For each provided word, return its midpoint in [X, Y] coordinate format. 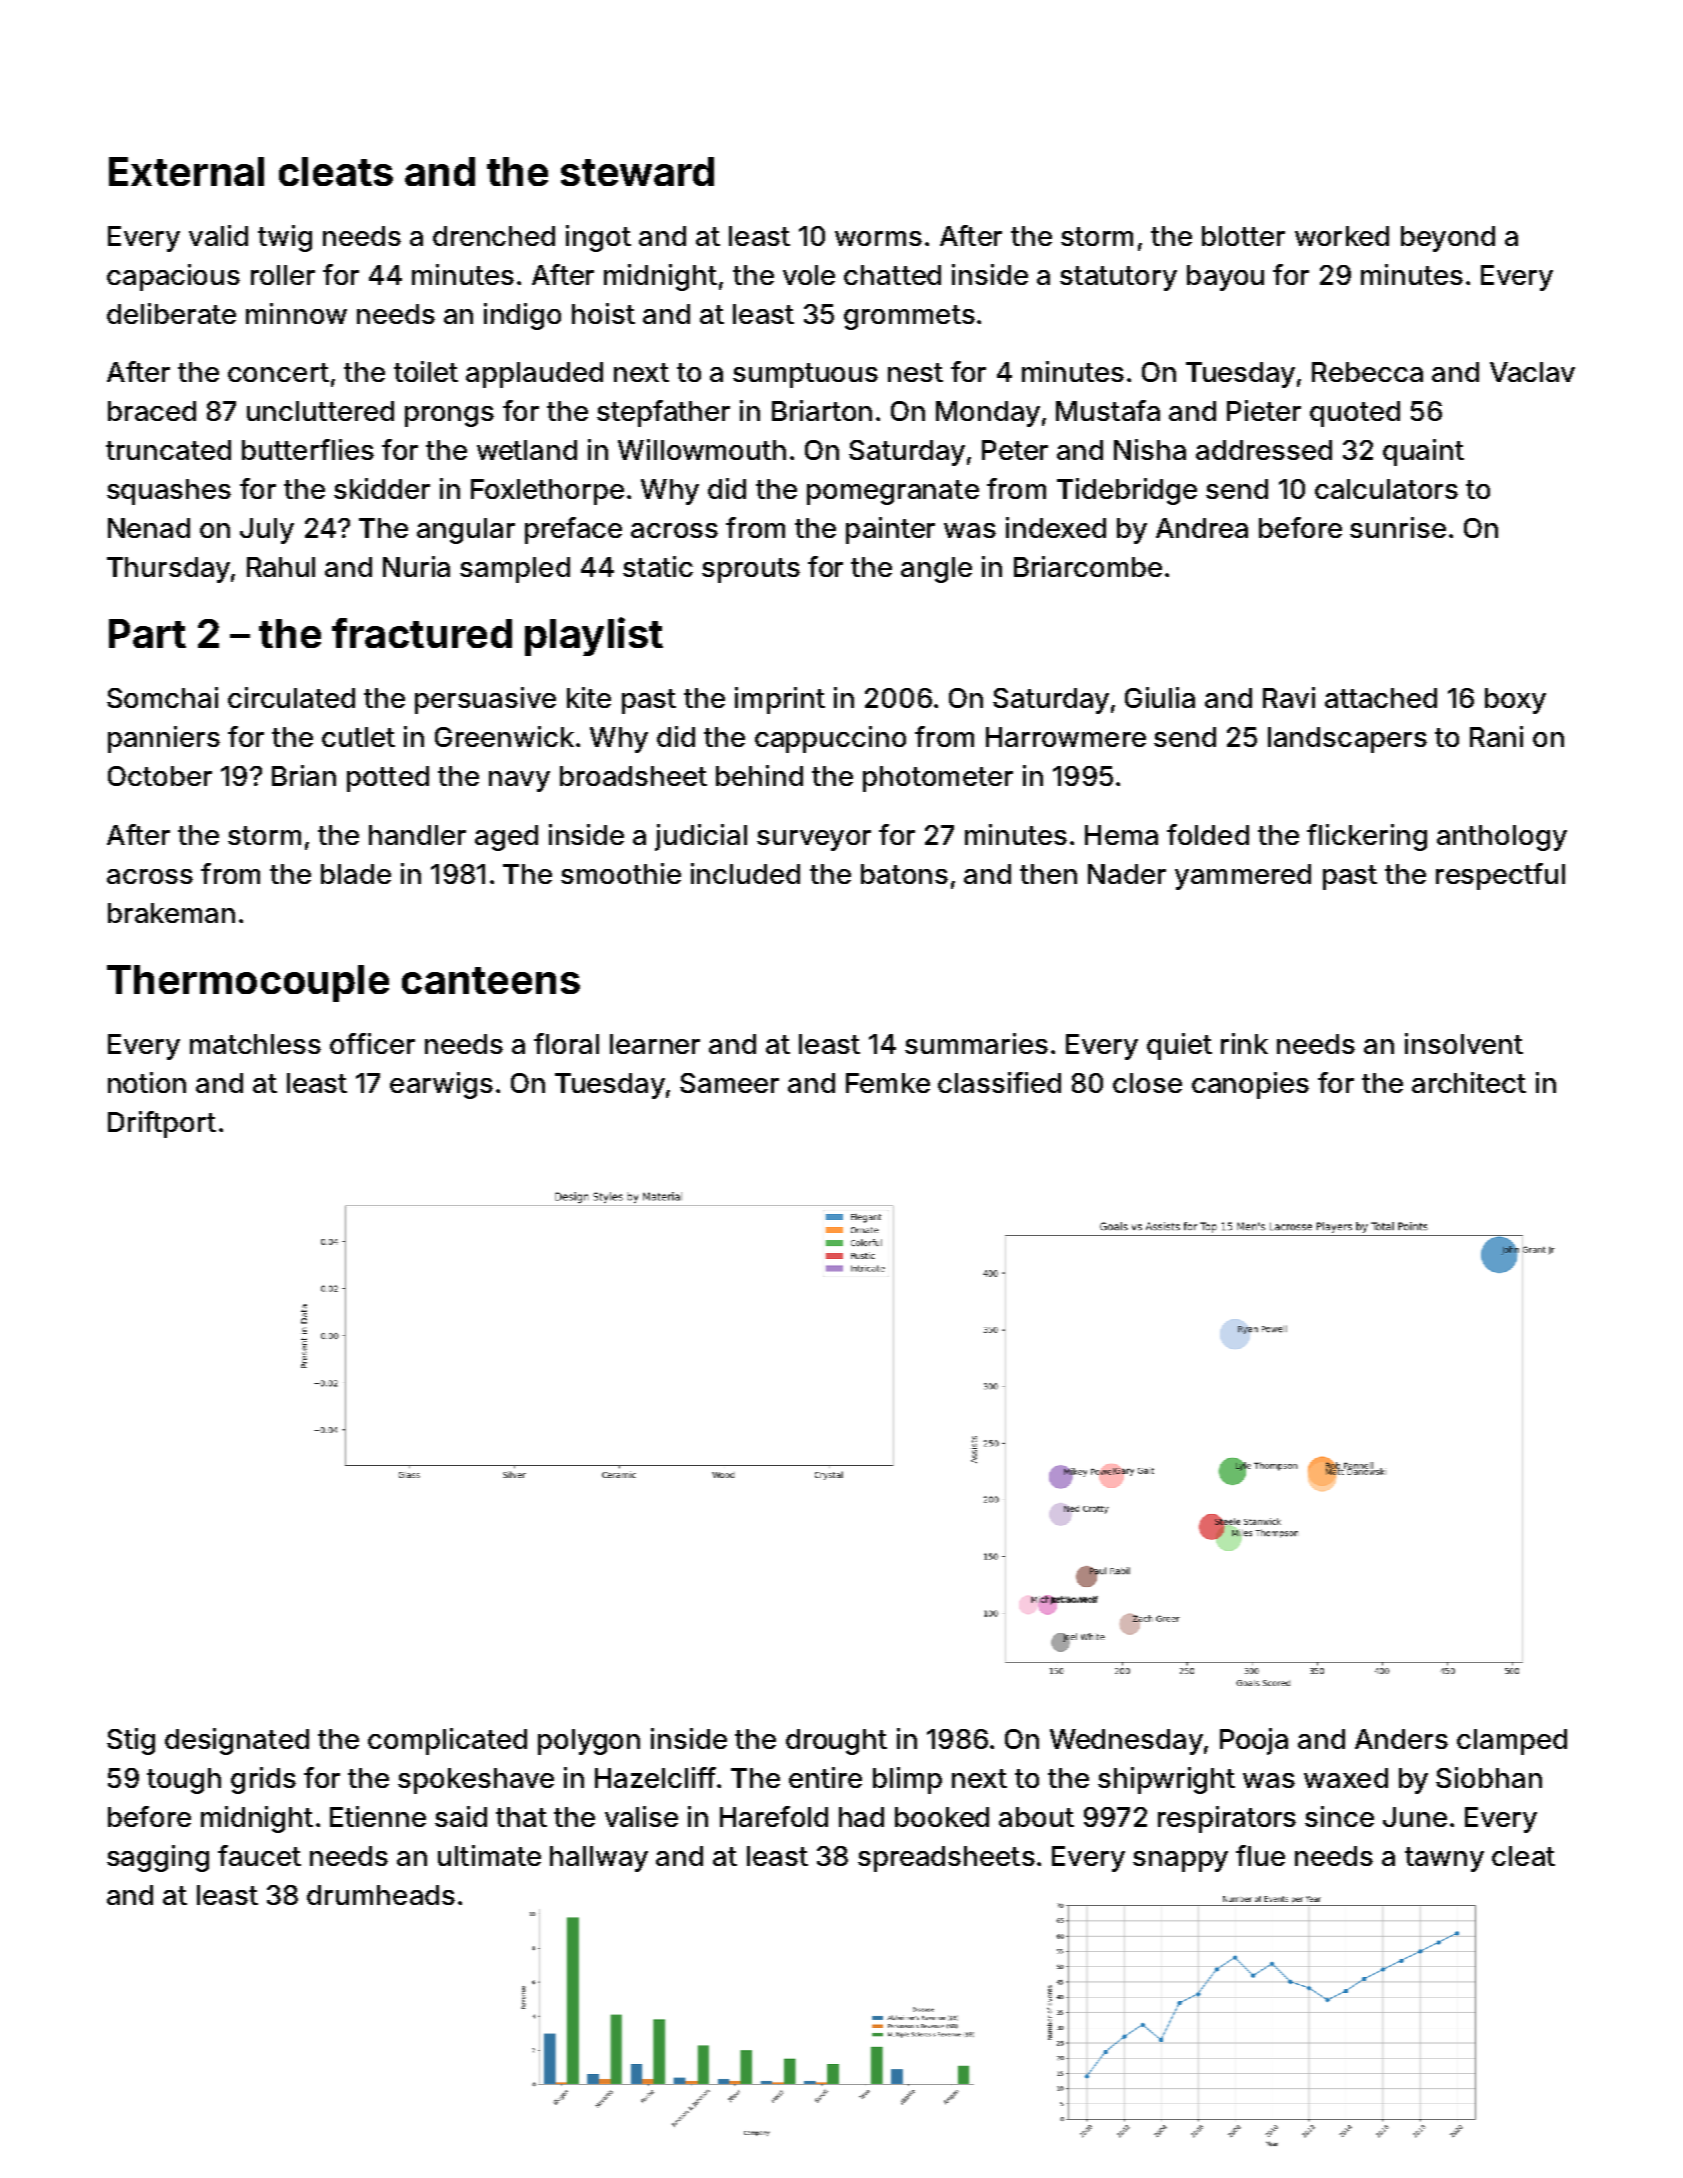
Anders [1401, 1739]
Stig [131, 1741]
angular [466, 531]
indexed [1056, 527]
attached [1381, 698]
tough [184, 1781]
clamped [1512, 1742]
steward [637, 171]
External [186, 171]
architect [1469, 1082]
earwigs [441, 1085]
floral [566, 1043]
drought [836, 1742]
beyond [1448, 239]
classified [999, 1082]
